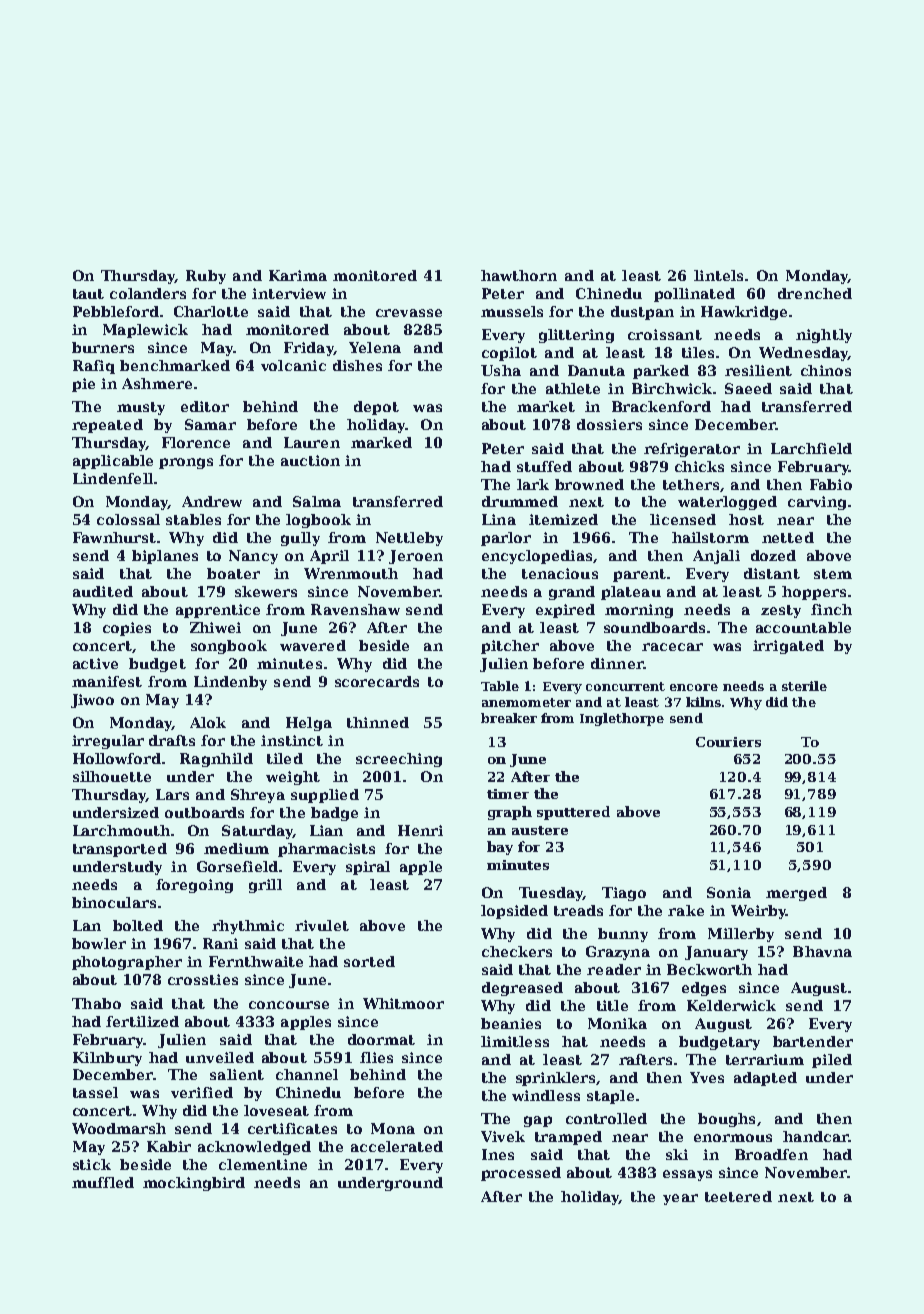 This image has height=1314, width=924. Describe the element at coordinates (211, 311) in the image. I see `Charlotte` at that location.
